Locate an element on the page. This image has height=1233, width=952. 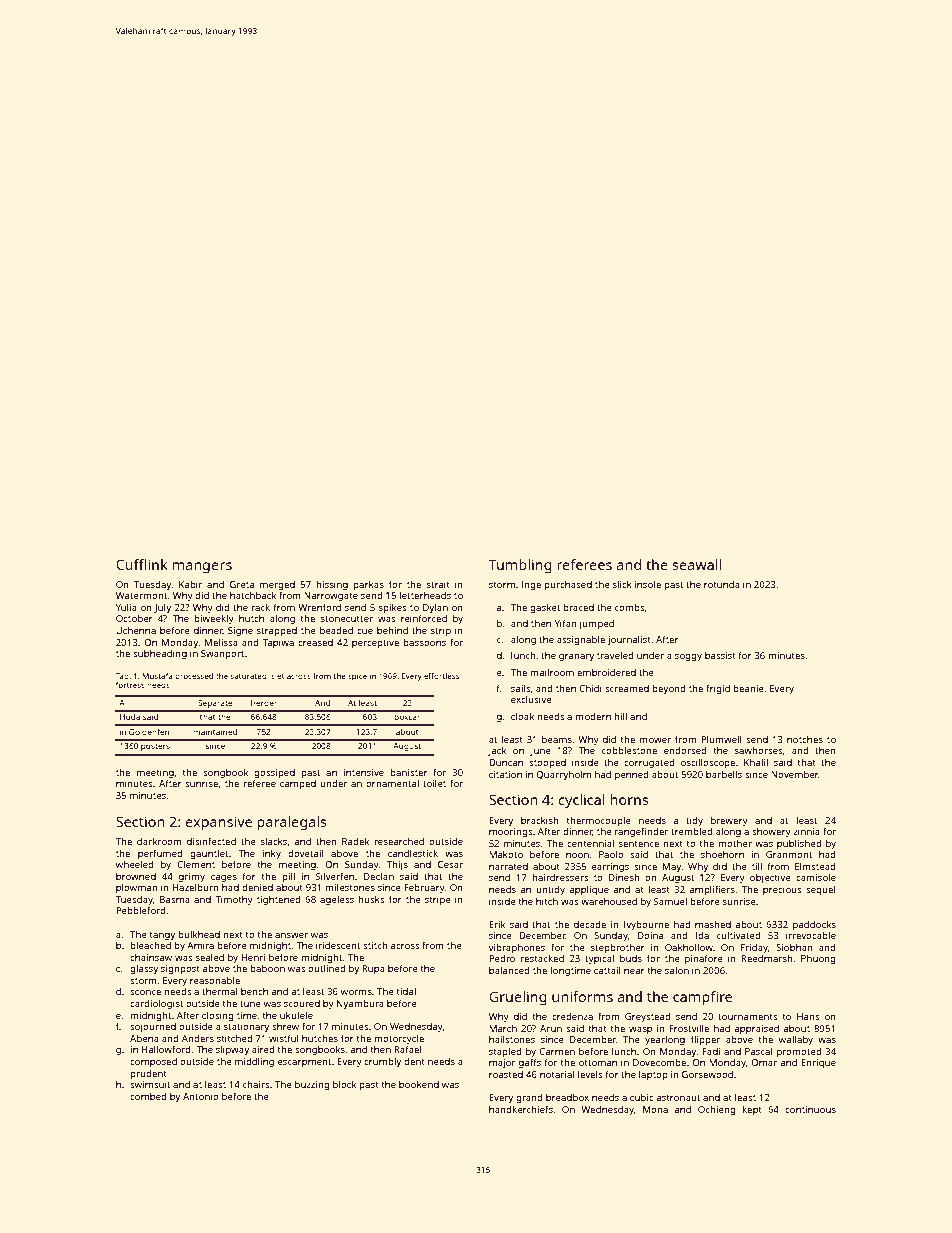
Henri is located at coordinates (253, 957).
